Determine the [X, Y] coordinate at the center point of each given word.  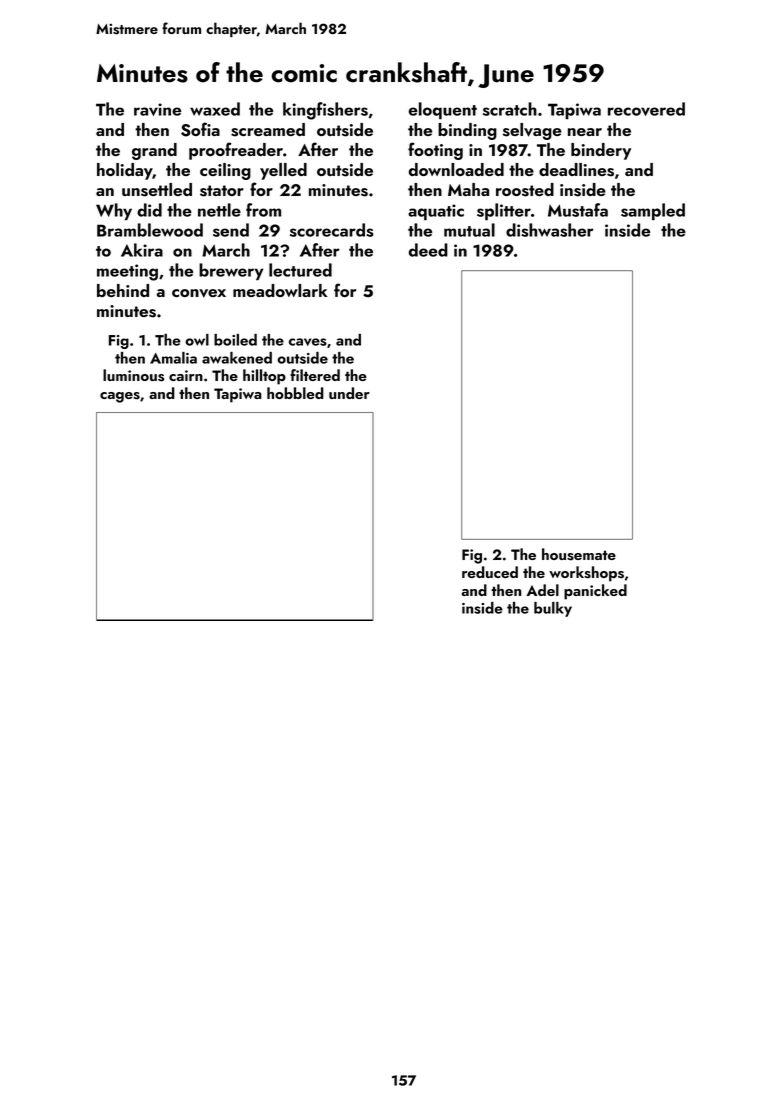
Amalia [173, 358]
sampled [653, 211]
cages [120, 397]
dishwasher [550, 230]
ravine [157, 109]
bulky [553, 609]
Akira [142, 250]
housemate [579, 554]
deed [428, 250]
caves [308, 342]
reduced [490, 572]
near [585, 132]
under [349, 393]
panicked [595, 592]
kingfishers [325, 111]
